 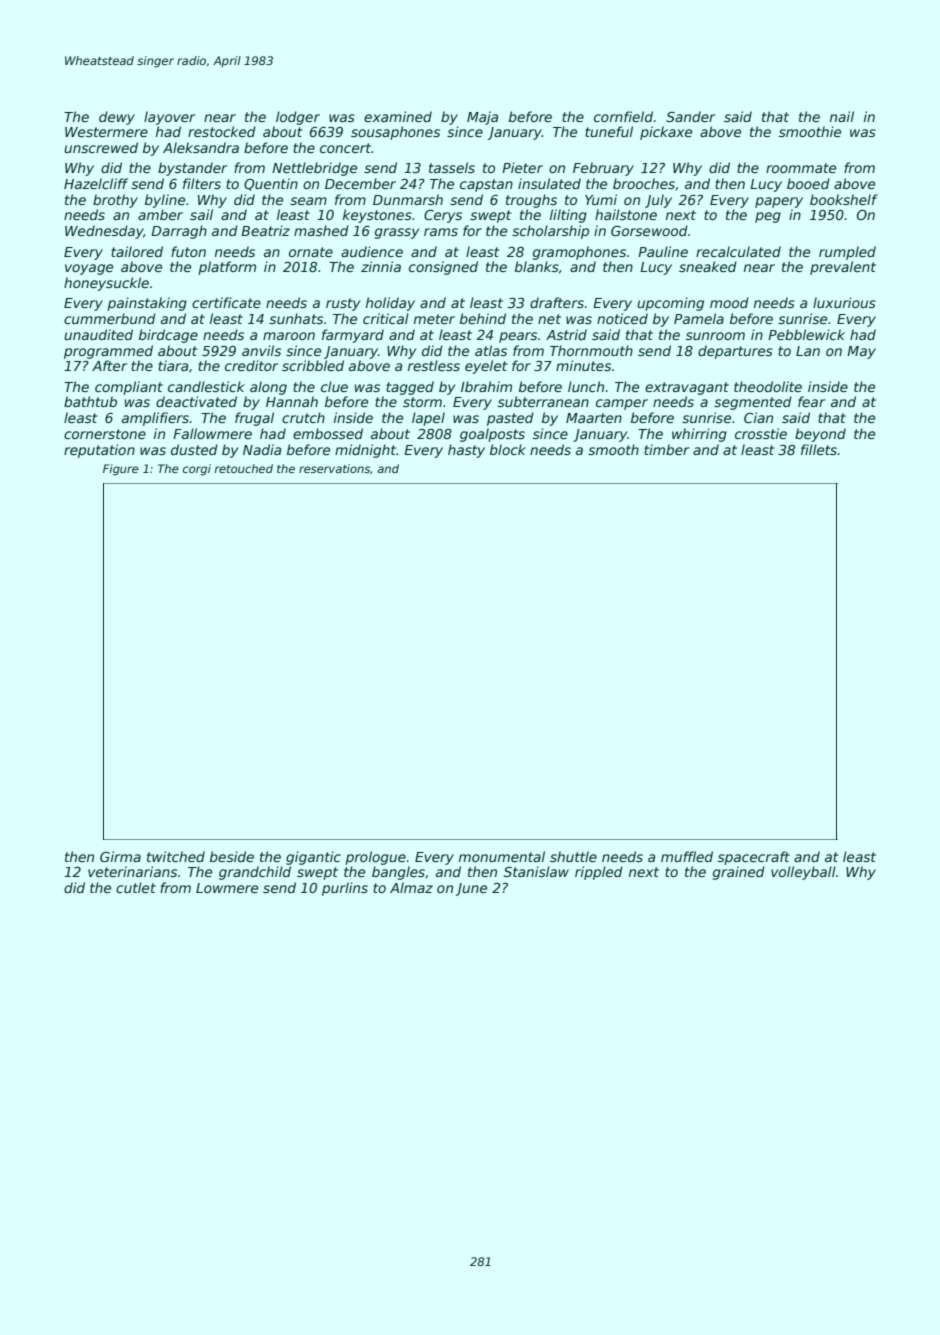 What do you see at coordinates (573, 856) in the page?
I see `shuttle` at bounding box center [573, 856].
